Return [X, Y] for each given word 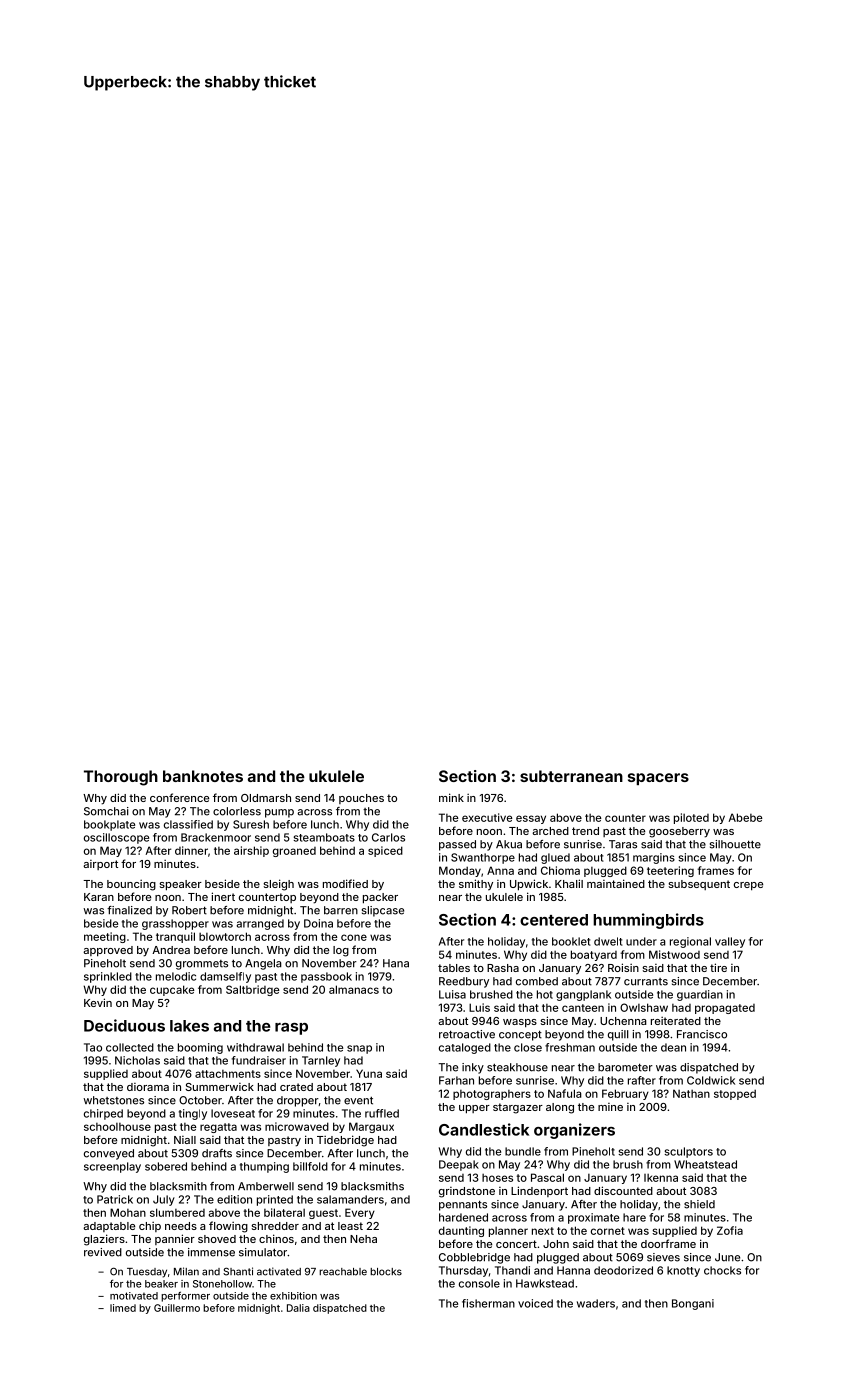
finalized [129, 910]
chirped [103, 1114]
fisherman [488, 1303]
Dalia [298, 1308]
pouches [361, 799]
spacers [658, 779]
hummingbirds [648, 921]
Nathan [691, 1093]
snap [359, 1049]
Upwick [529, 885]
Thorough [121, 778]
